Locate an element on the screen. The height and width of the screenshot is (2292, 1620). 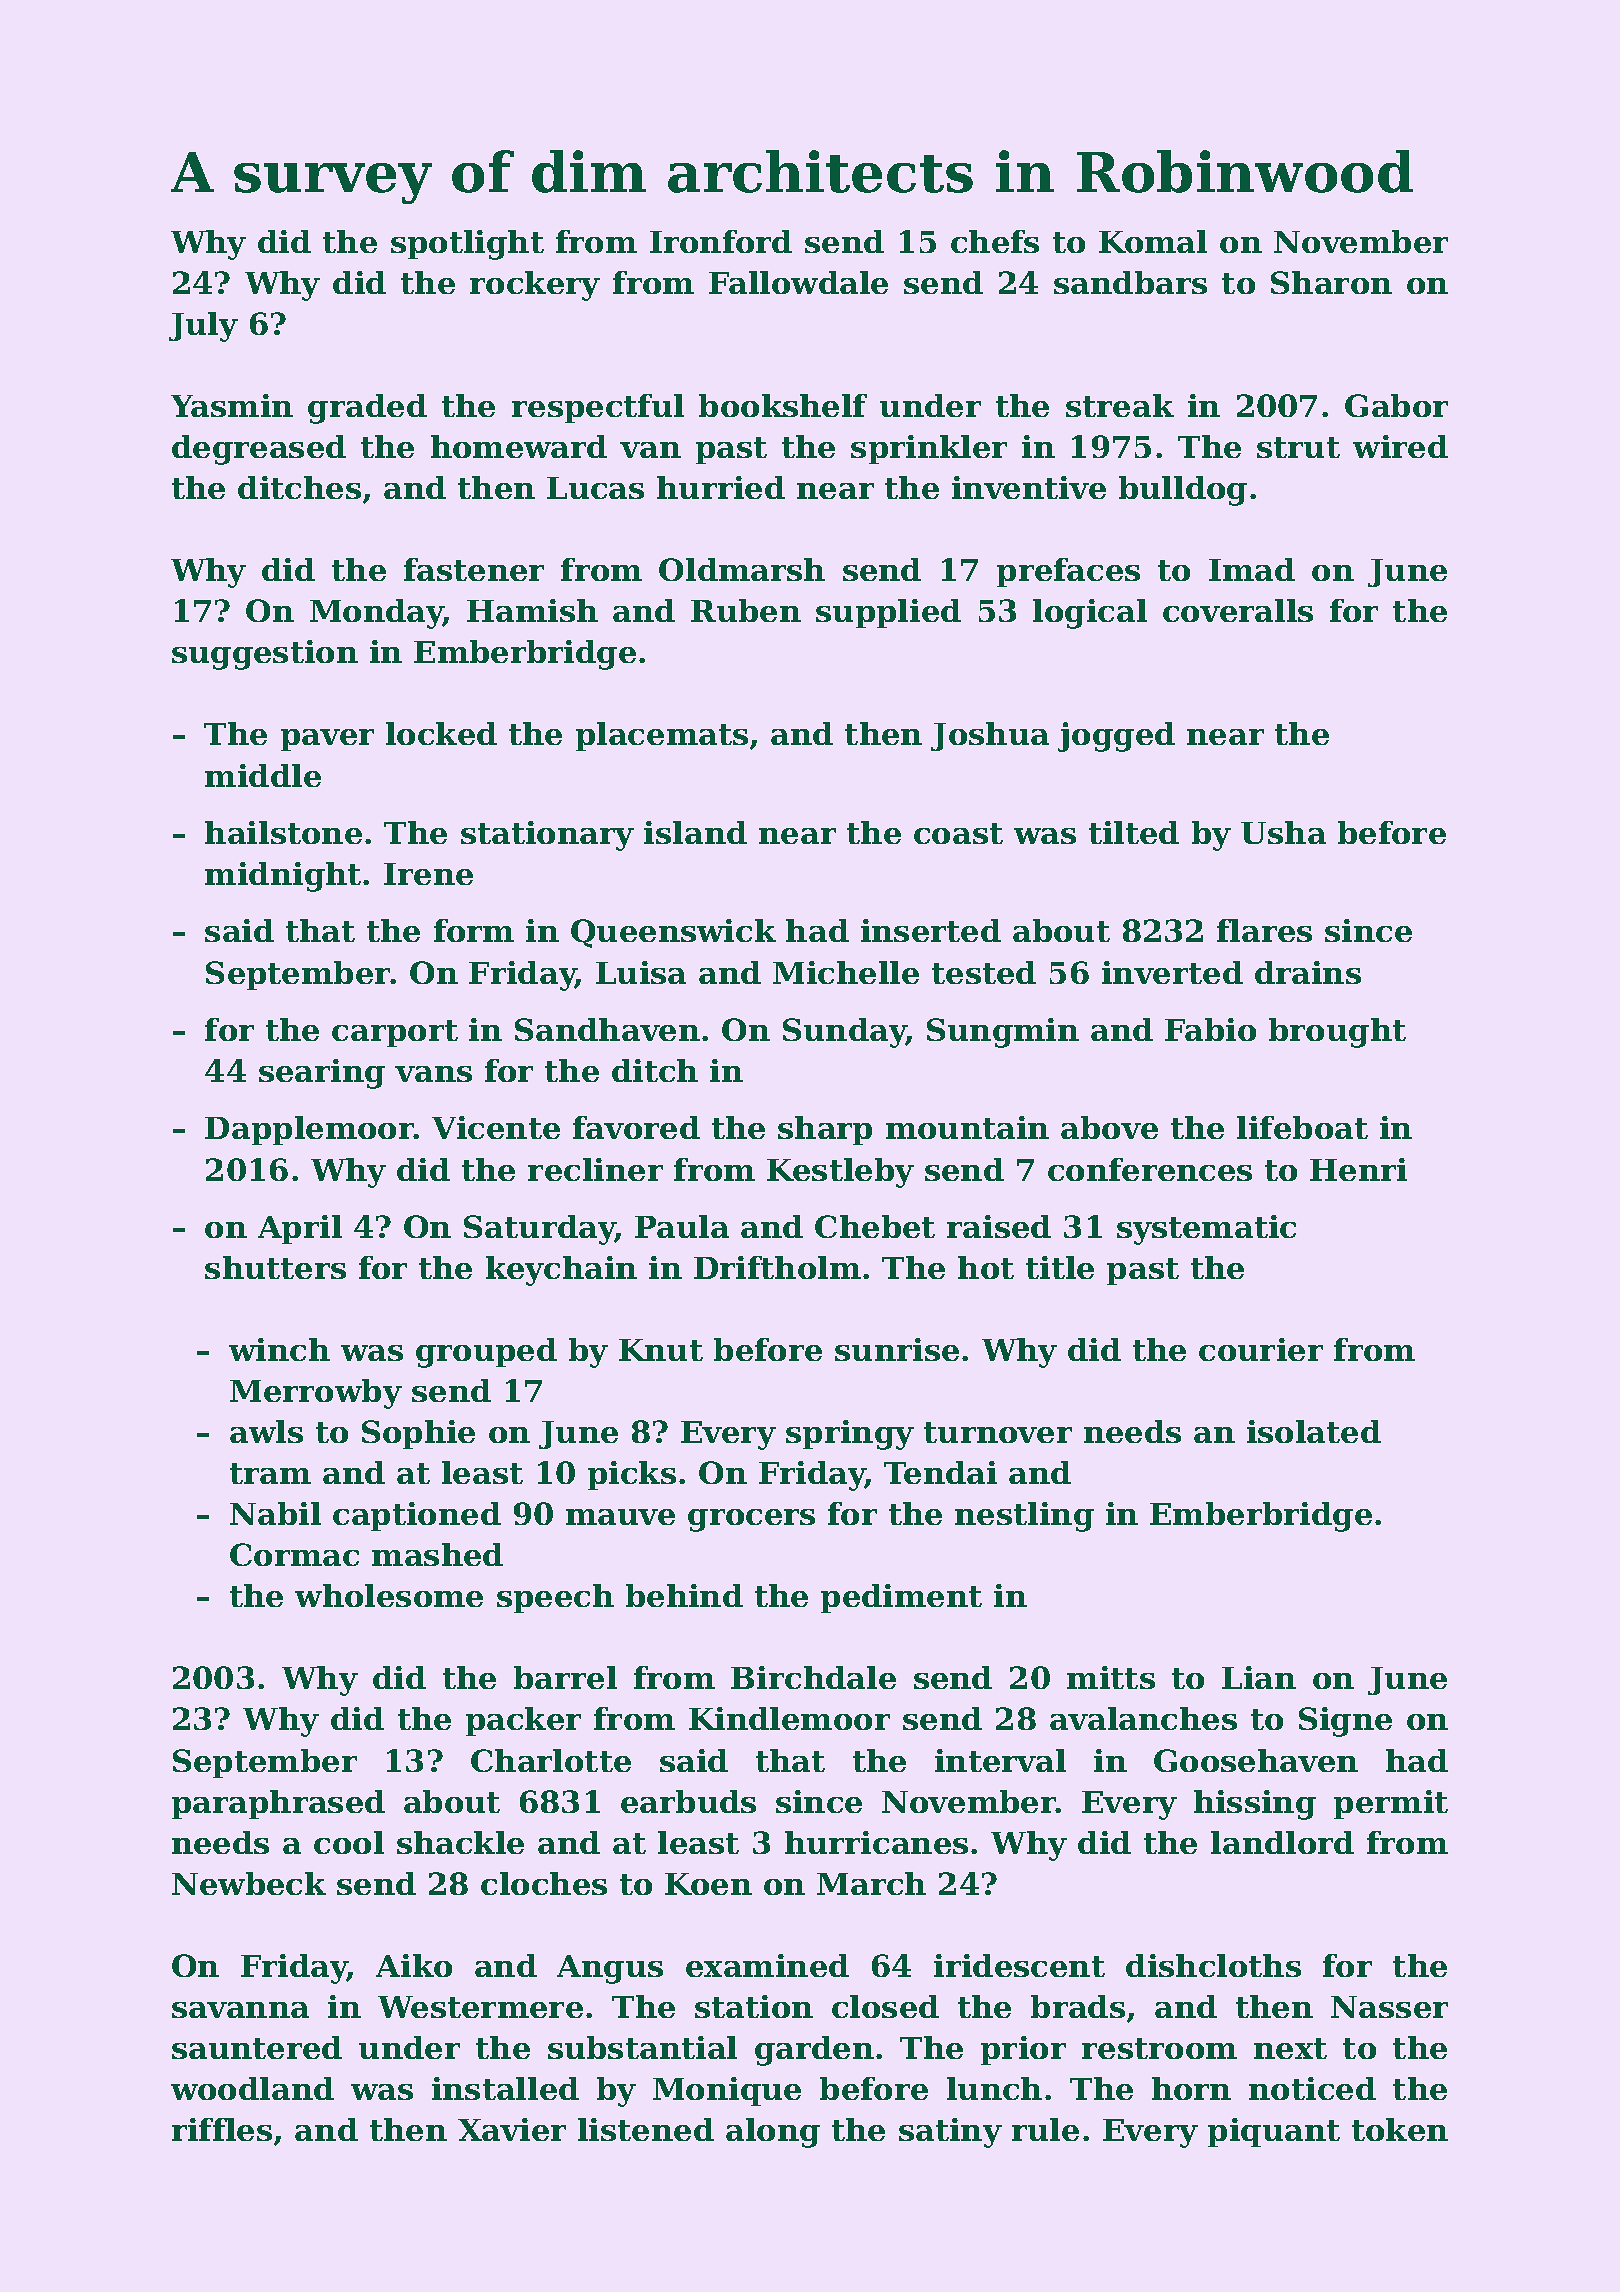
midnight is located at coordinates (283, 877).
